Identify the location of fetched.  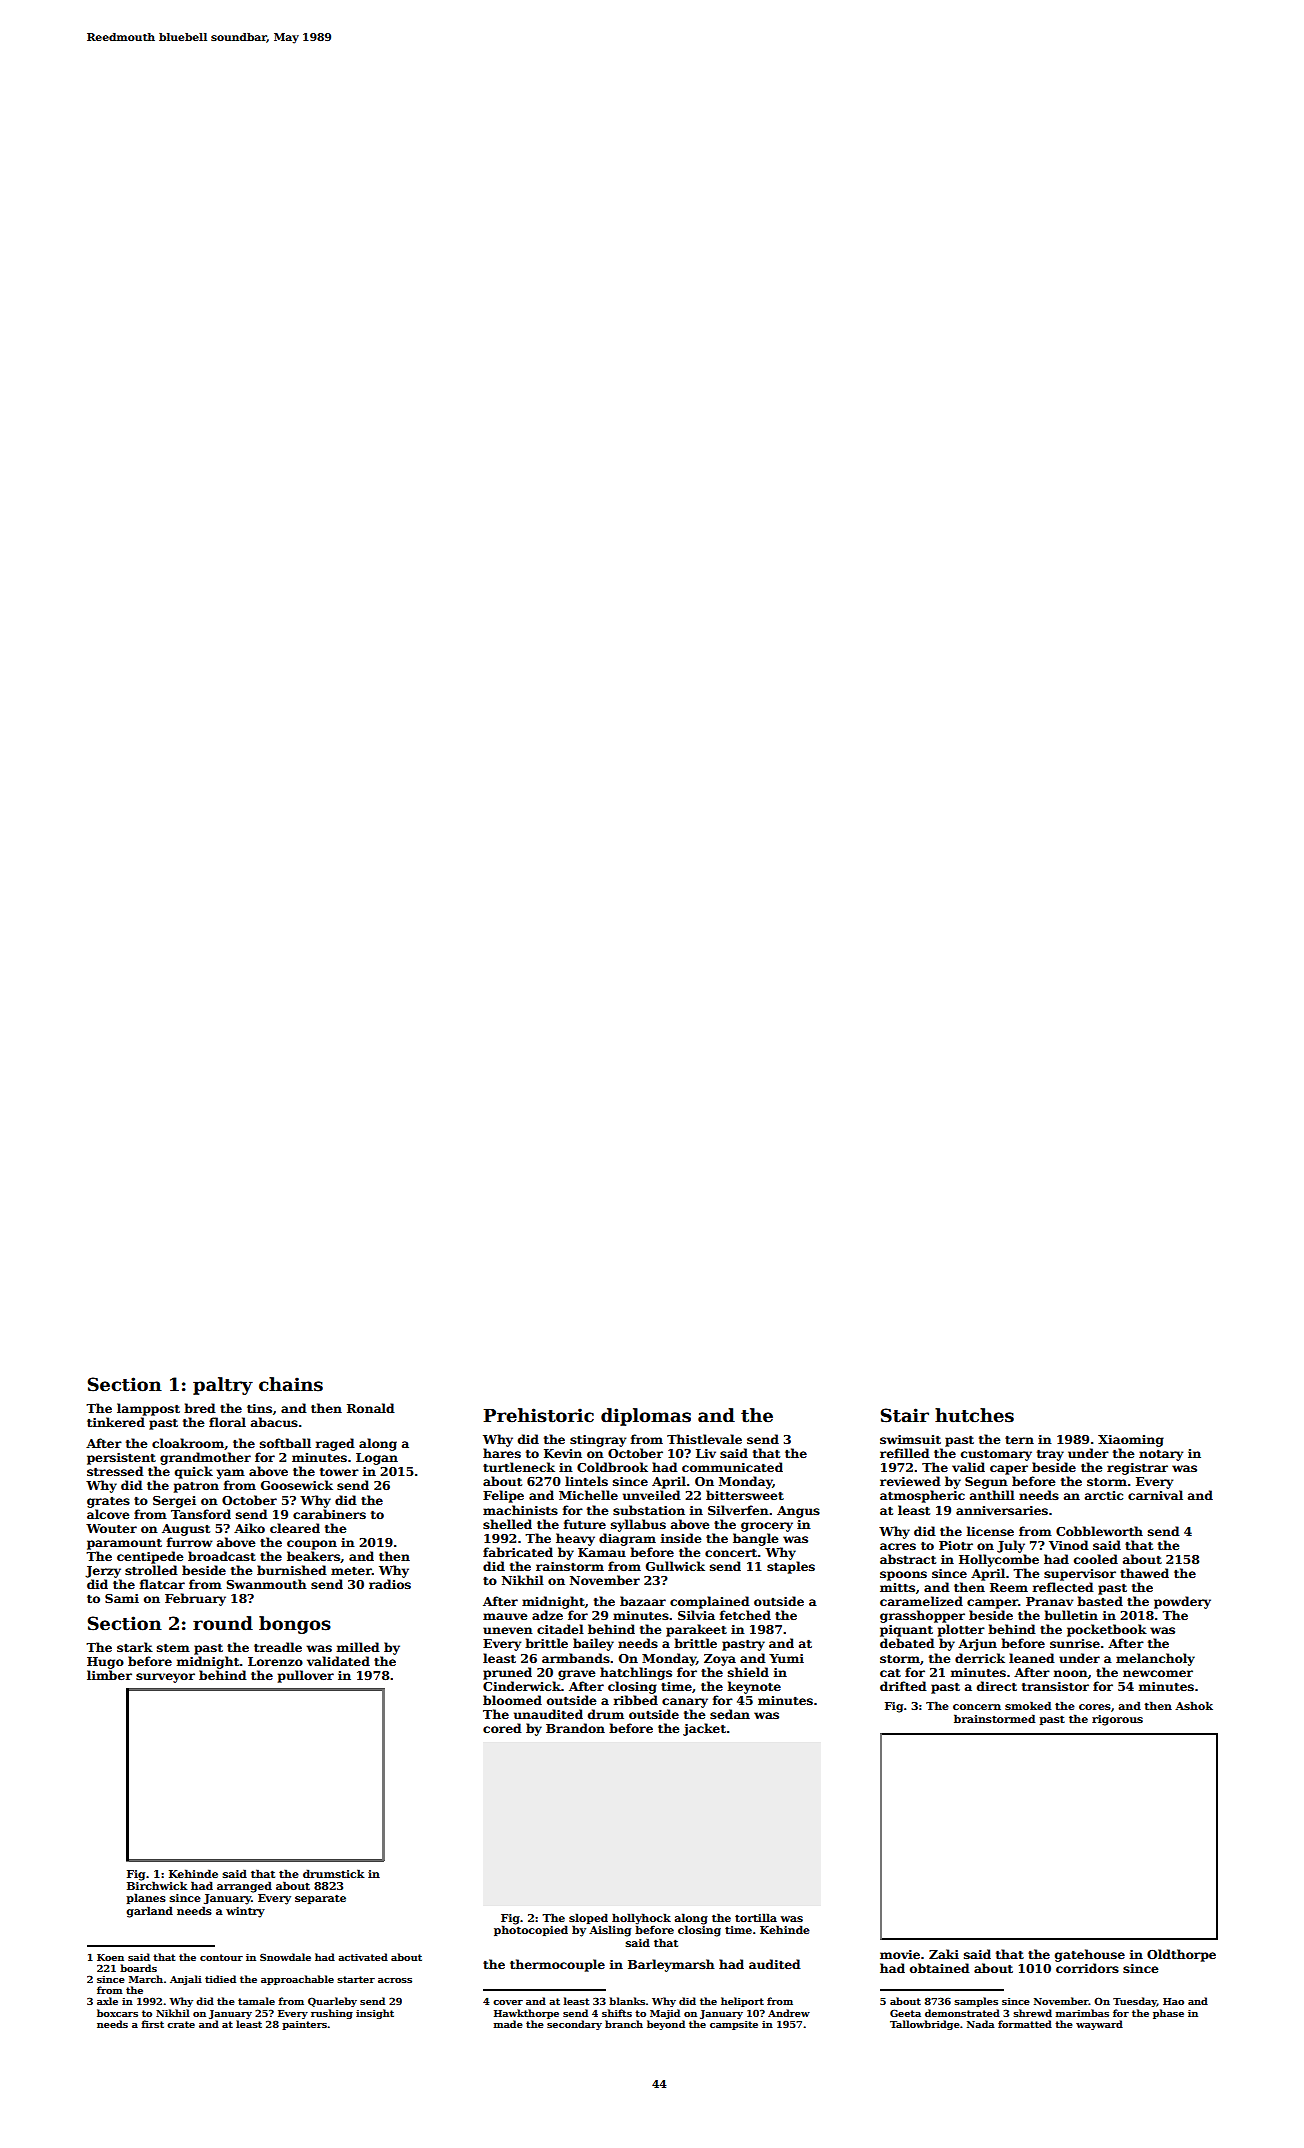
(745, 1615).
